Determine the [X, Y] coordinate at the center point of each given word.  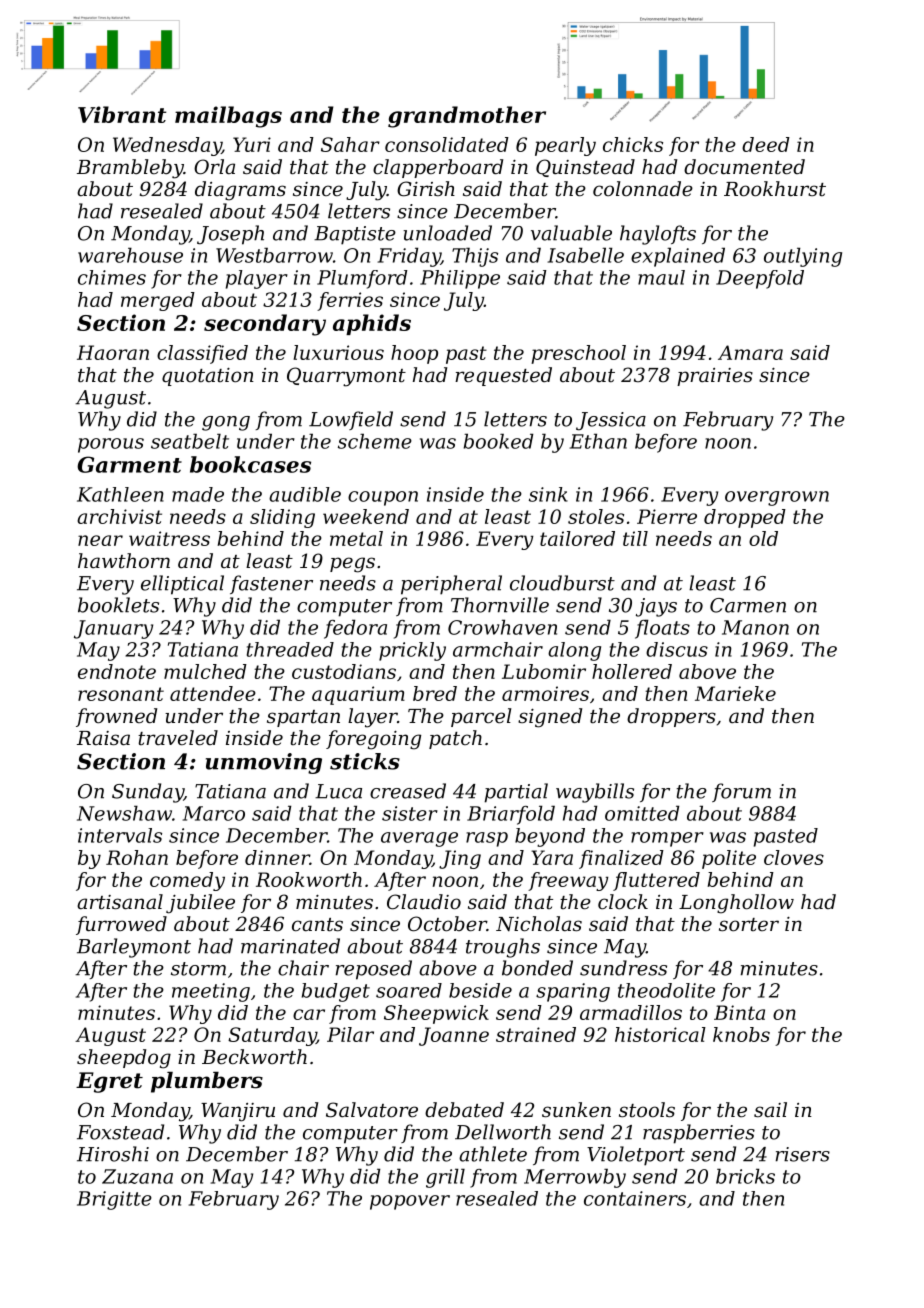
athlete [493, 1154]
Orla [214, 167]
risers [803, 1154]
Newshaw [124, 813]
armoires [545, 693]
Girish [426, 189]
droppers [671, 717]
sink [548, 494]
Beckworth [254, 1057]
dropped [745, 518]
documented [744, 167]
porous [111, 445]
